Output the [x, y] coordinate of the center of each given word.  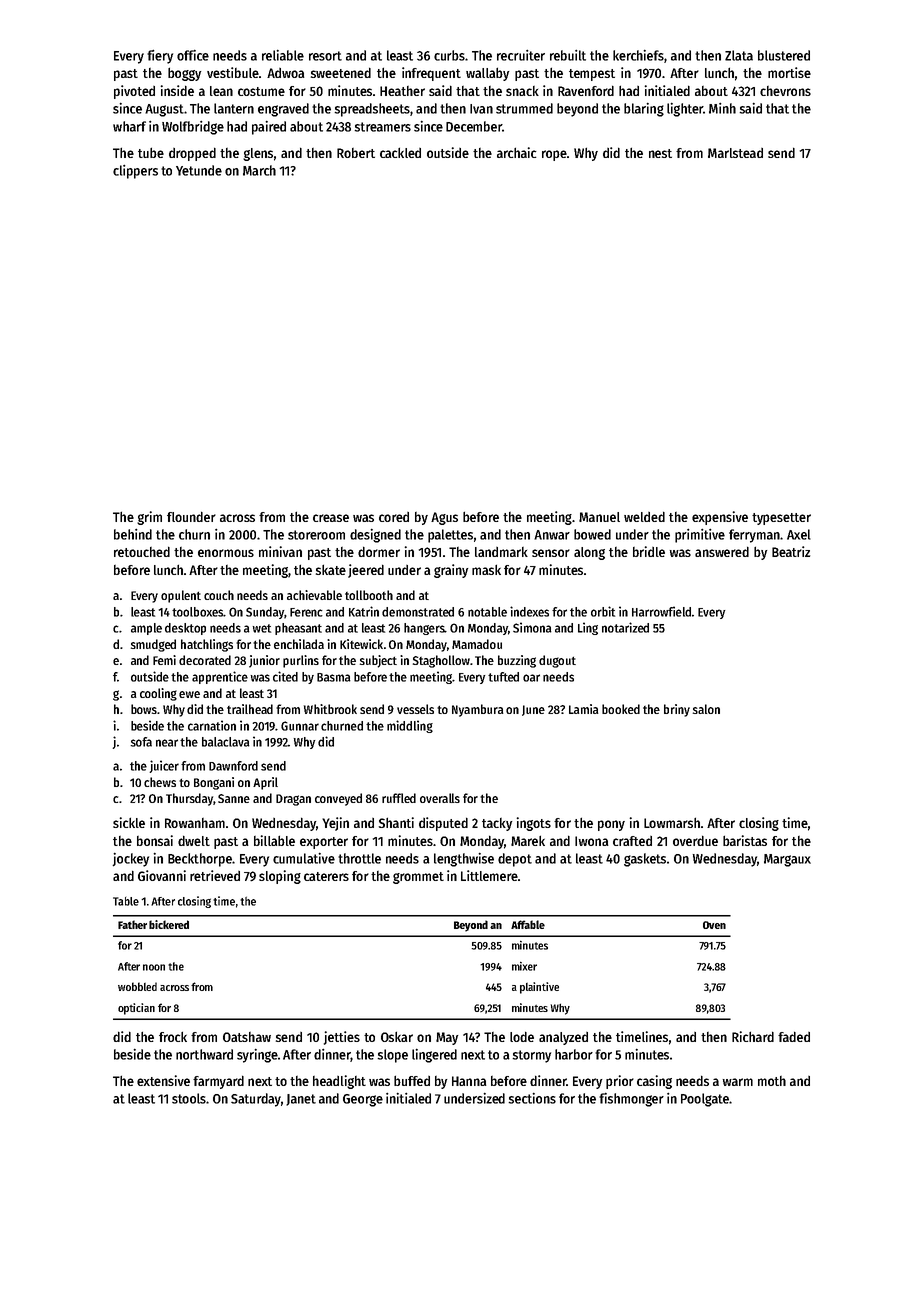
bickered [169, 924]
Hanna [469, 1081]
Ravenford [586, 90]
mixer [524, 966]
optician [136, 1009]
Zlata [739, 55]
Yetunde [199, 170]
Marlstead [735, 153]
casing [654, 1082]
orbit [603, 611]
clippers [135, 172]
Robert [356, 153]
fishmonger [631, 1100]
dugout [557, 661]
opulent [181, 596]
